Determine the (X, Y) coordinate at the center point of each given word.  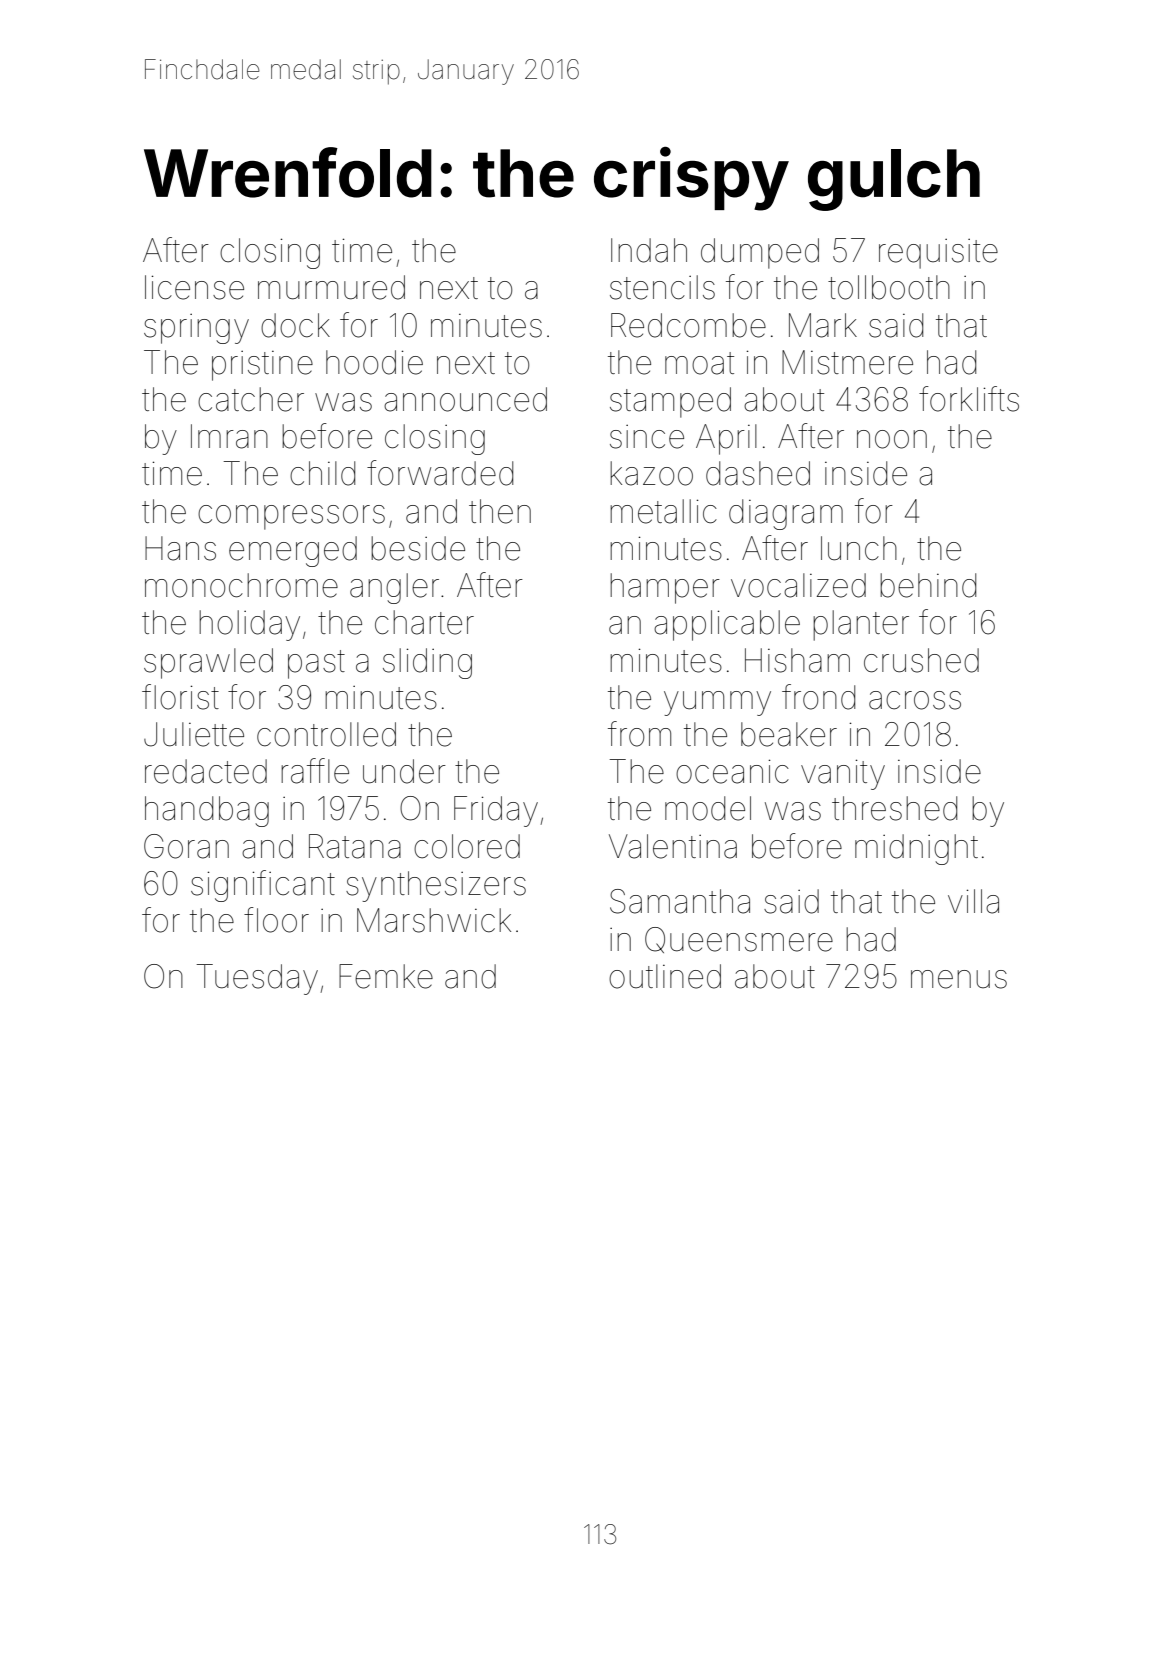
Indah (649, 250)
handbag (207, 811)
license (194, 287)
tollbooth (889, 287)
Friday (496, 811)
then (500, 511)
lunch (859, 548)
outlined (665, 976)
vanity (843, 774)
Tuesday (257, 979)
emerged (293, 551)
